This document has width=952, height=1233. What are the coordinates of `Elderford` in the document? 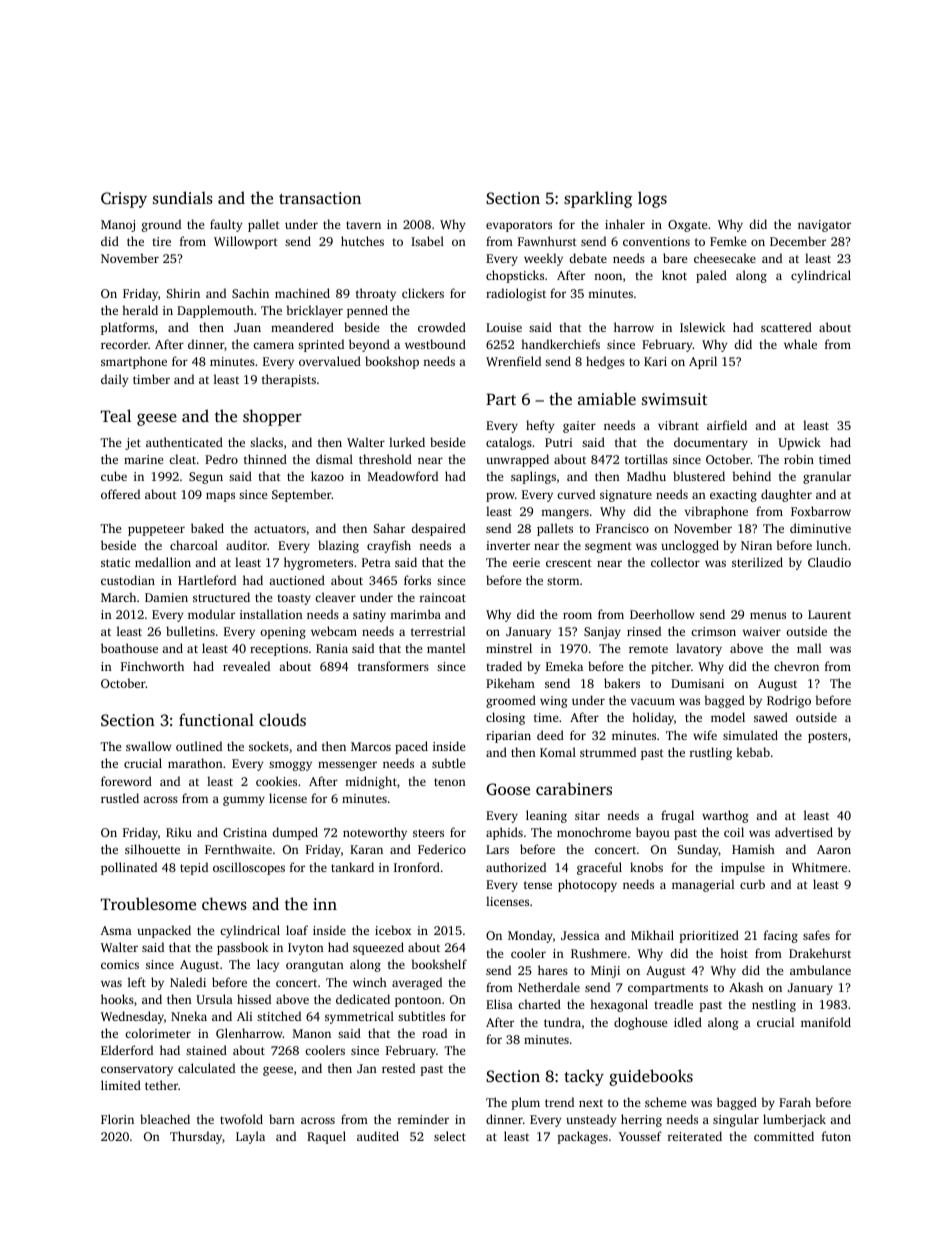 It's located at (127, 1050).
